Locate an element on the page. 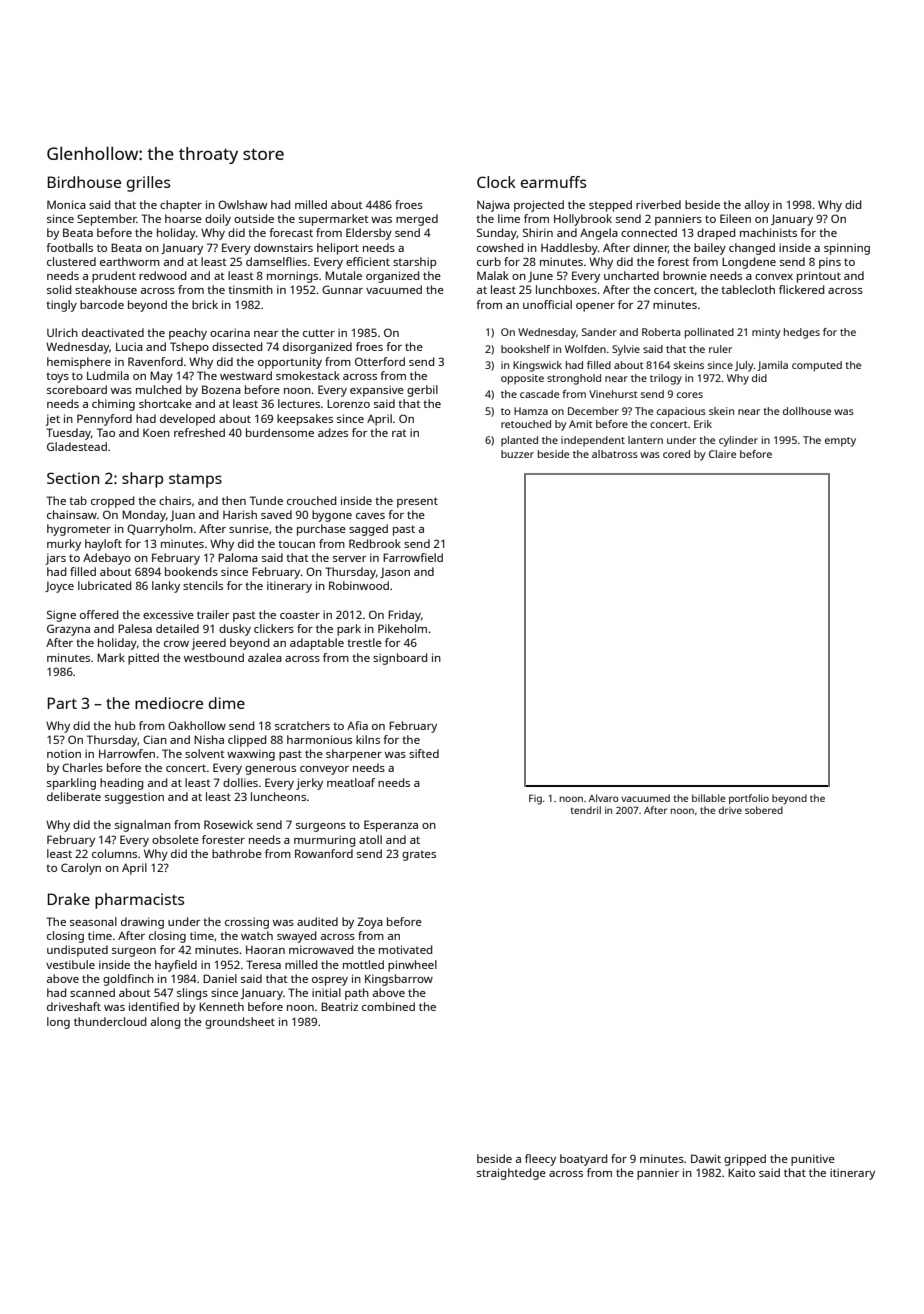  sobered is located at coordinates (764, 810).
